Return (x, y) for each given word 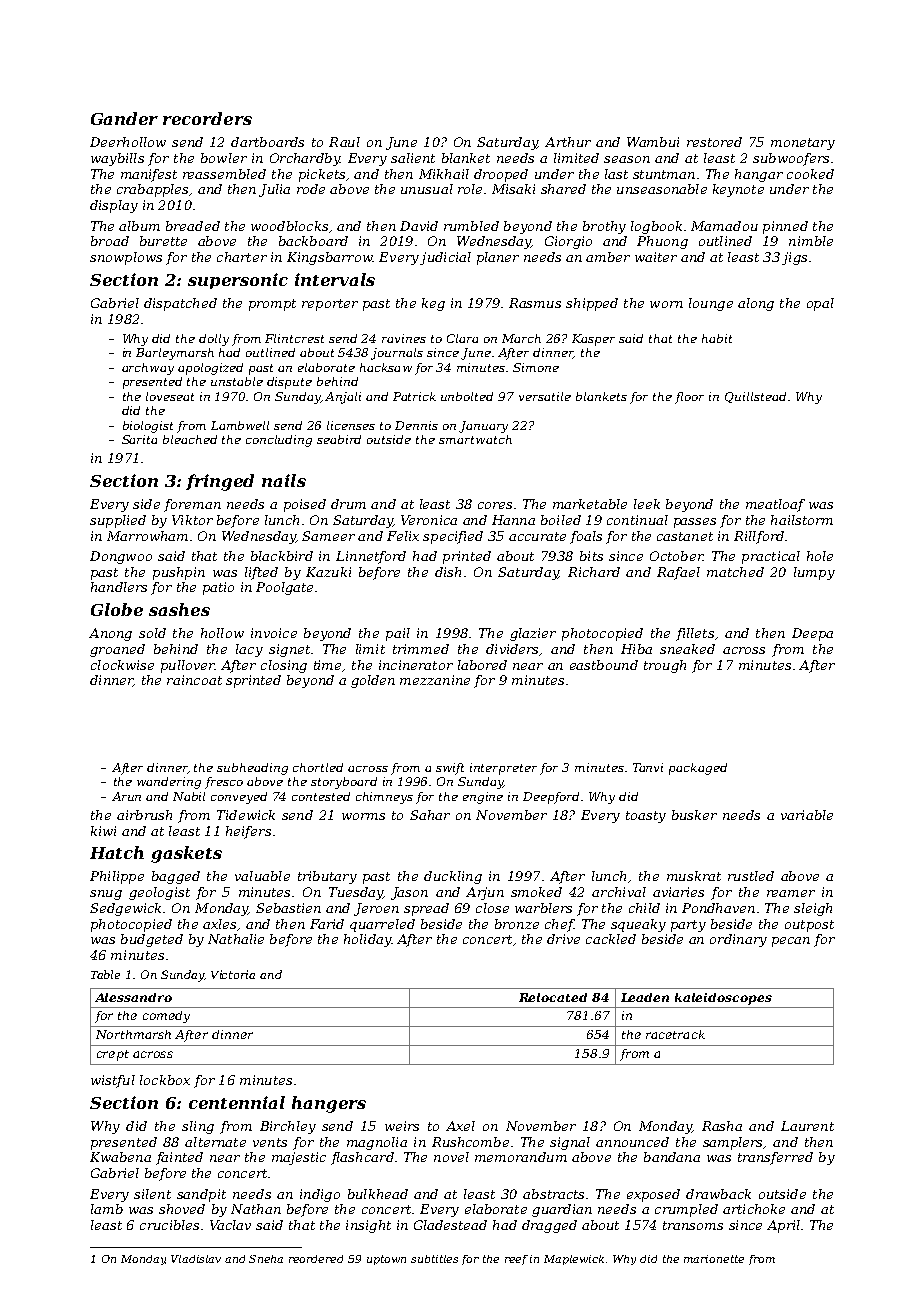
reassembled (224, 174)
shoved (182, 1209)
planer (498, 258)
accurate (537, 536)
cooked (810, 174)
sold (152, 633)
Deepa (812, 634)
